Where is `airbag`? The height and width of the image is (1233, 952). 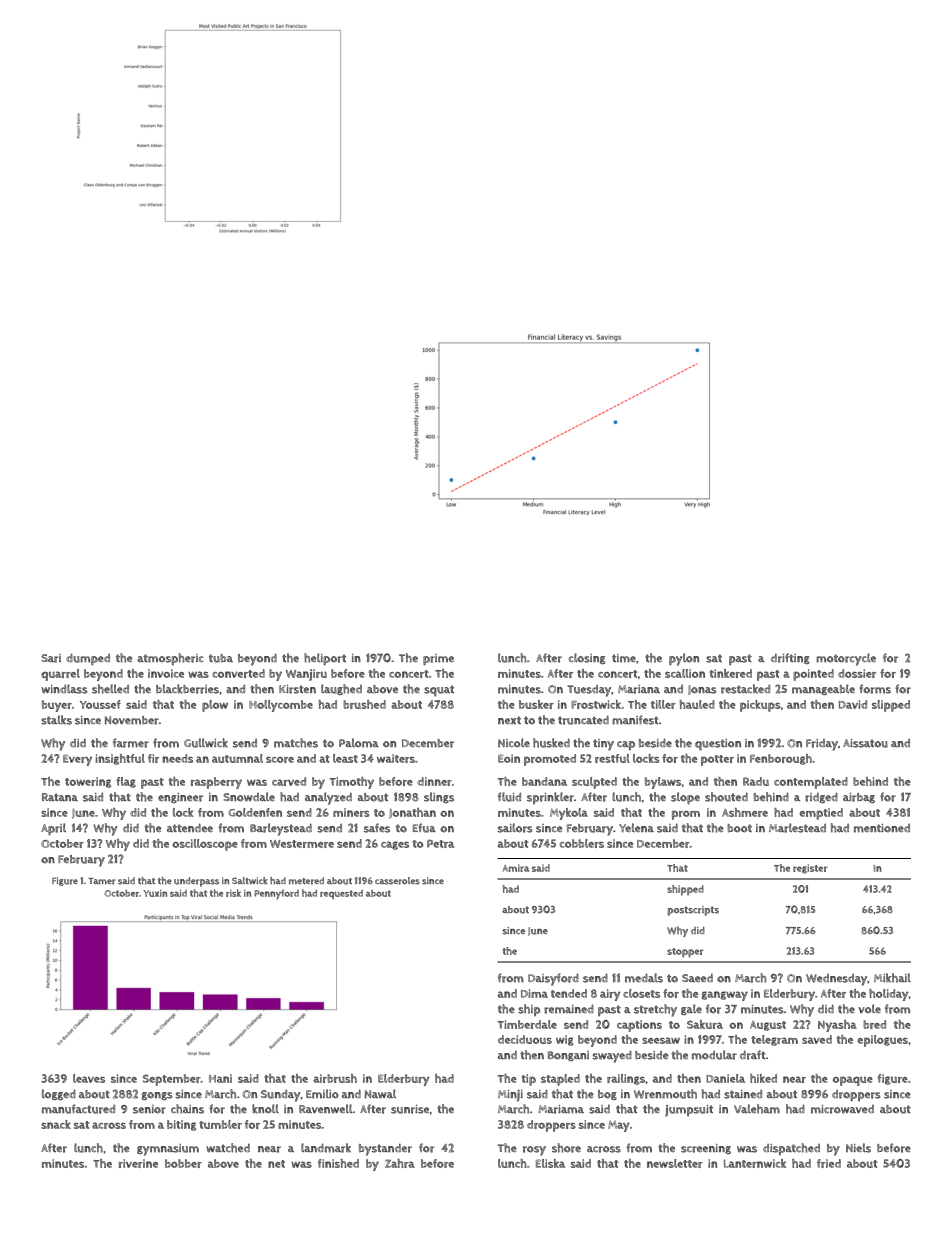
airbag is located at coordinates (859, 798).
